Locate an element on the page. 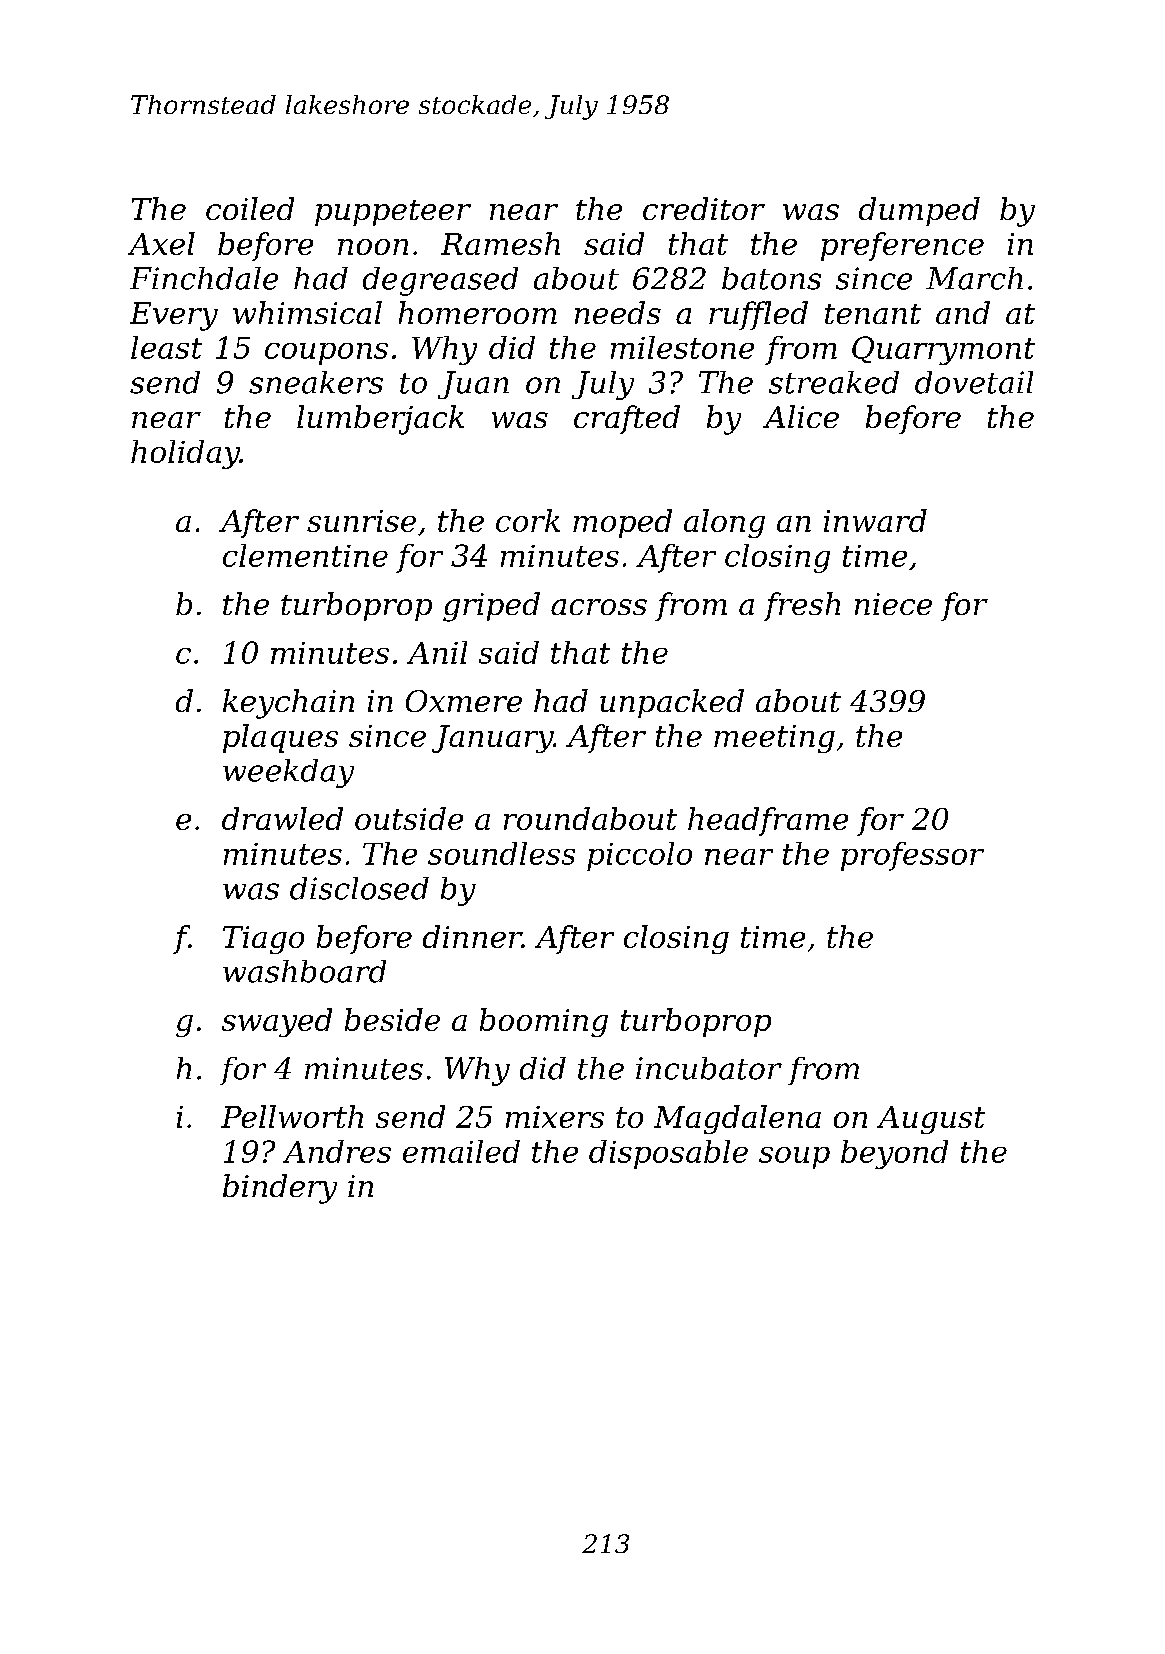 This image has width=1165, height=1654. professor is located at coordinates (912, 856).
